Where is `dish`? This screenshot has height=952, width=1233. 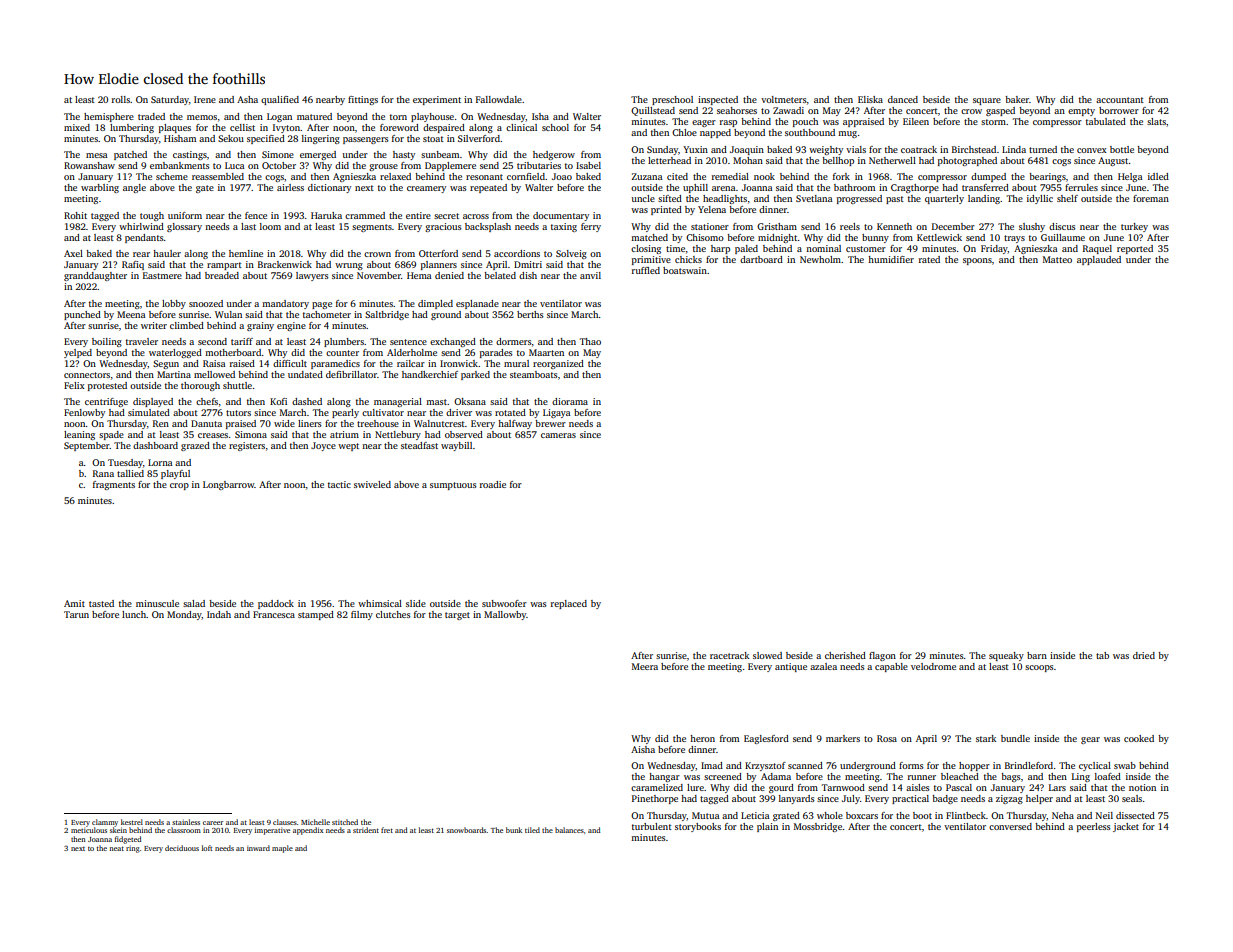 dish is located at coordinates (528, 275).
